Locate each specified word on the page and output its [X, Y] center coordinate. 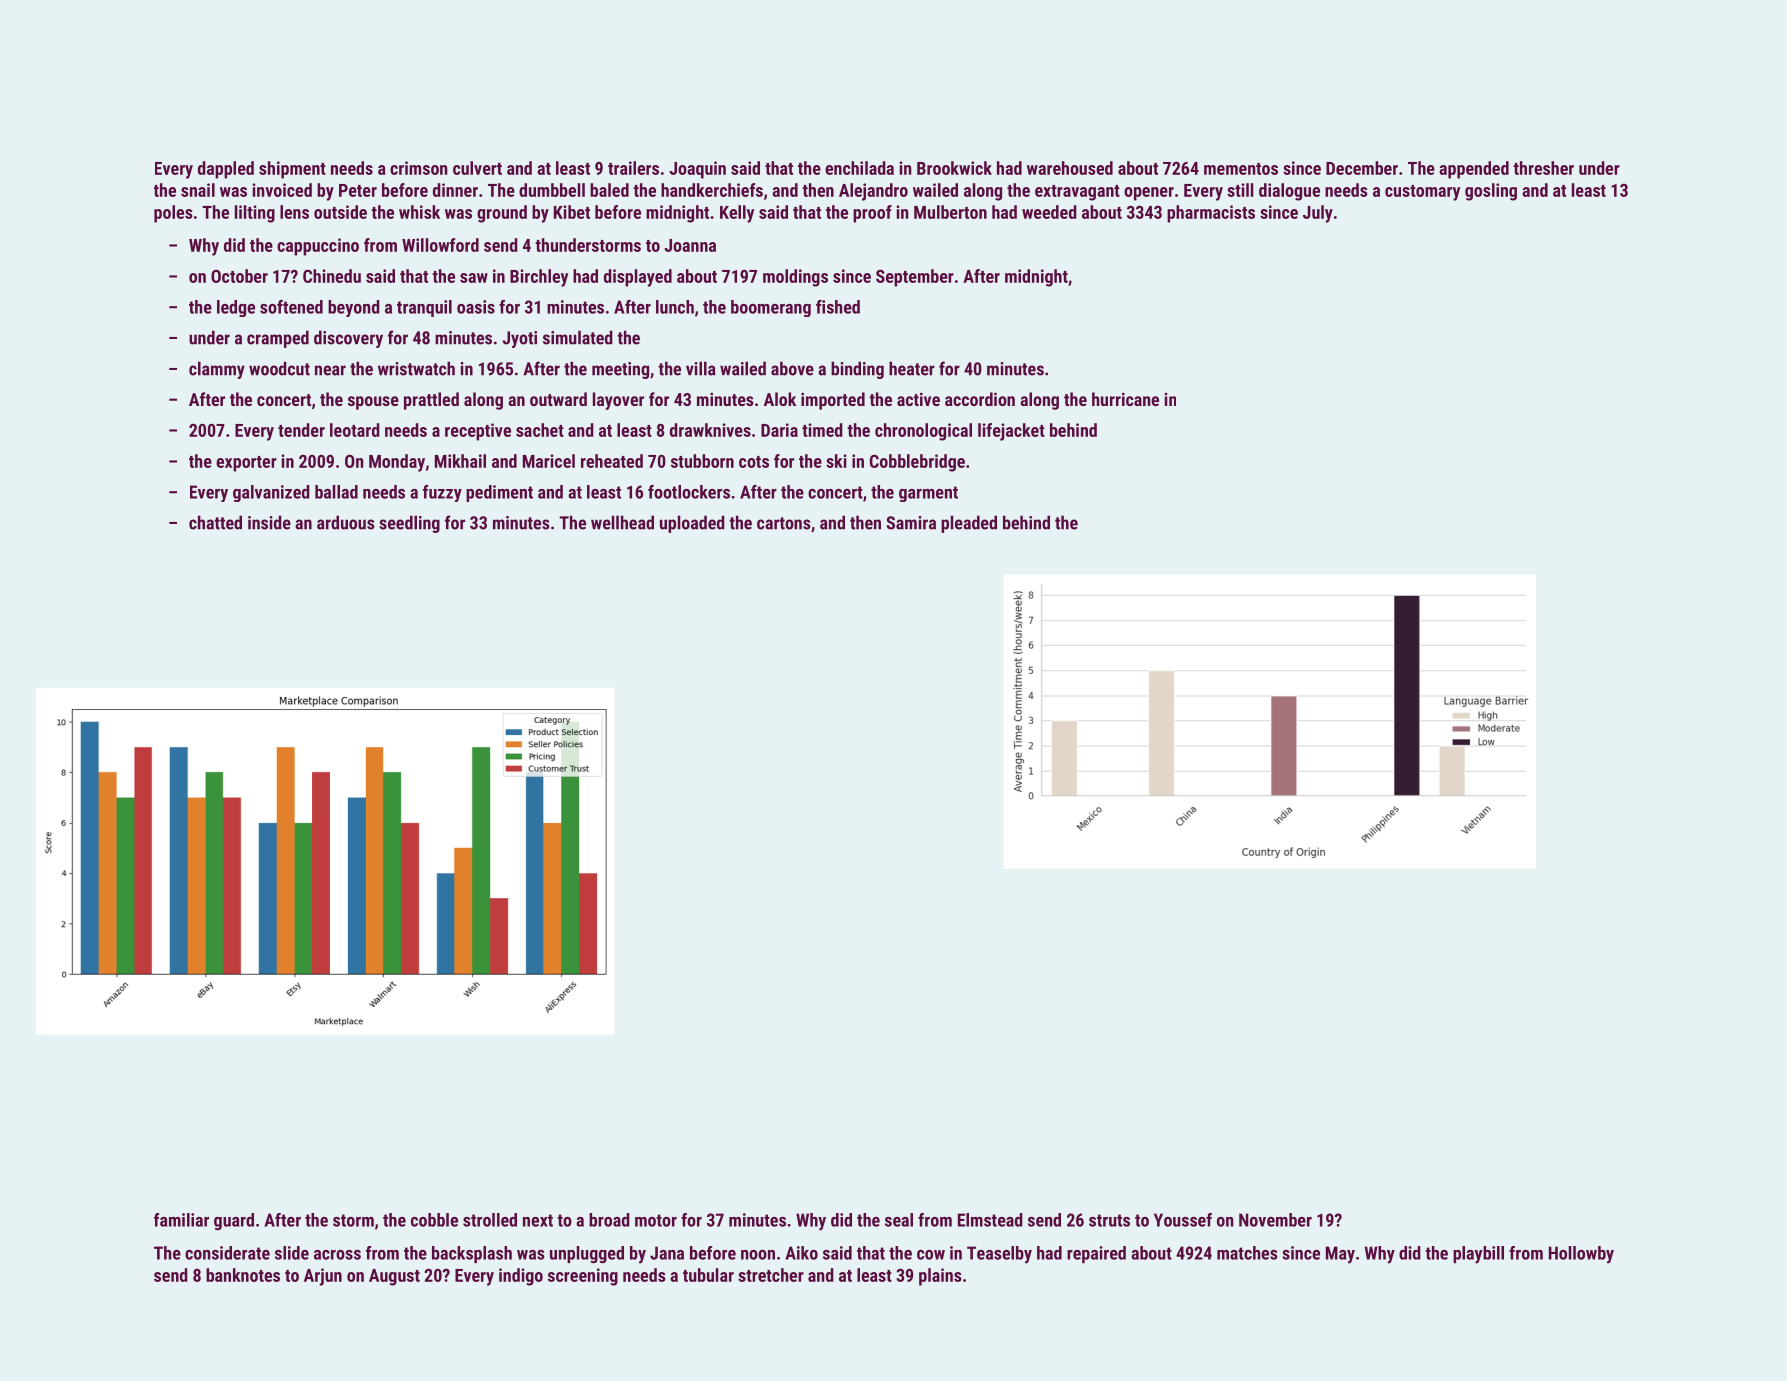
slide [292, 1253]
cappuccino [318, 247]
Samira [911, 523]
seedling [409, 524]
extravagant [1077, 193]
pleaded [969, 524]
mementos [1241, 169]
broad [609, 1220]
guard [234, 1221]
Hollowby [1581, 1255]
